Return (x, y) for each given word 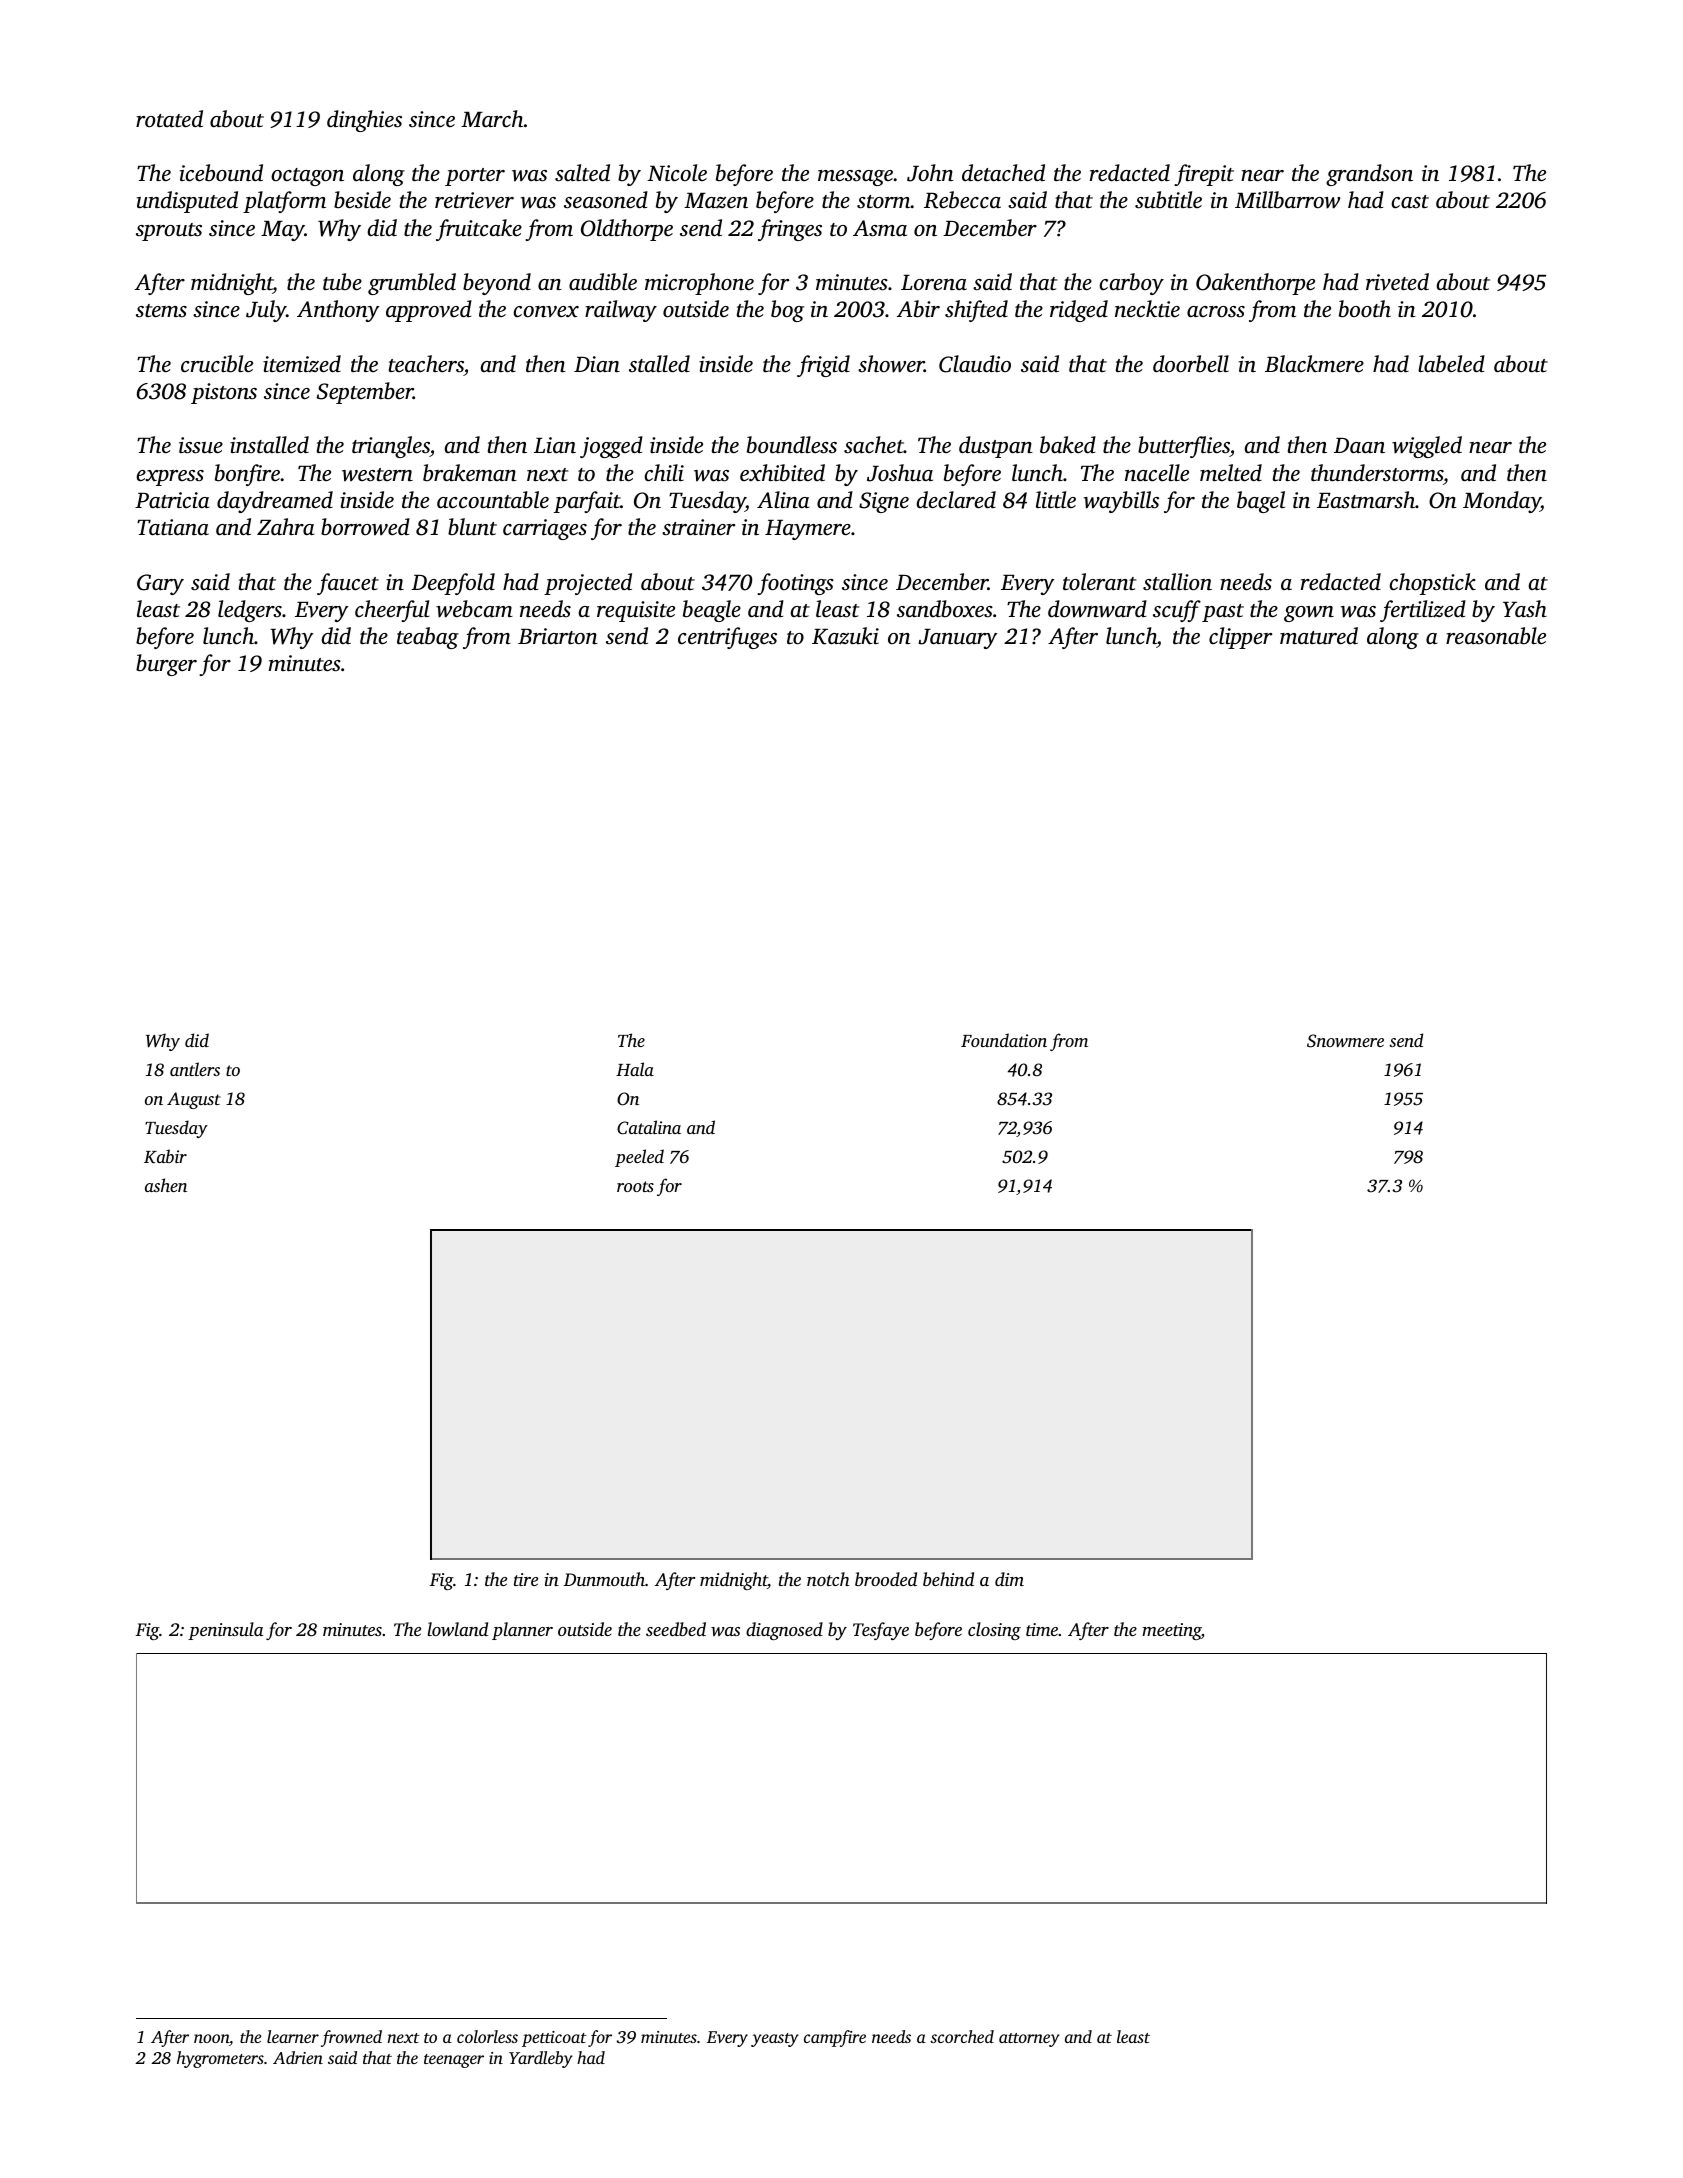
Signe (884, 502)
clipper (1240, 638)
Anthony (338, 311)
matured (1319, 636)
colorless (487, 2036)
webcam (474, 609)
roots (635, 1186)
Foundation (1004, 1040)
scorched (962, 2036)
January (958, 639)
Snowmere (1345, 1041)
